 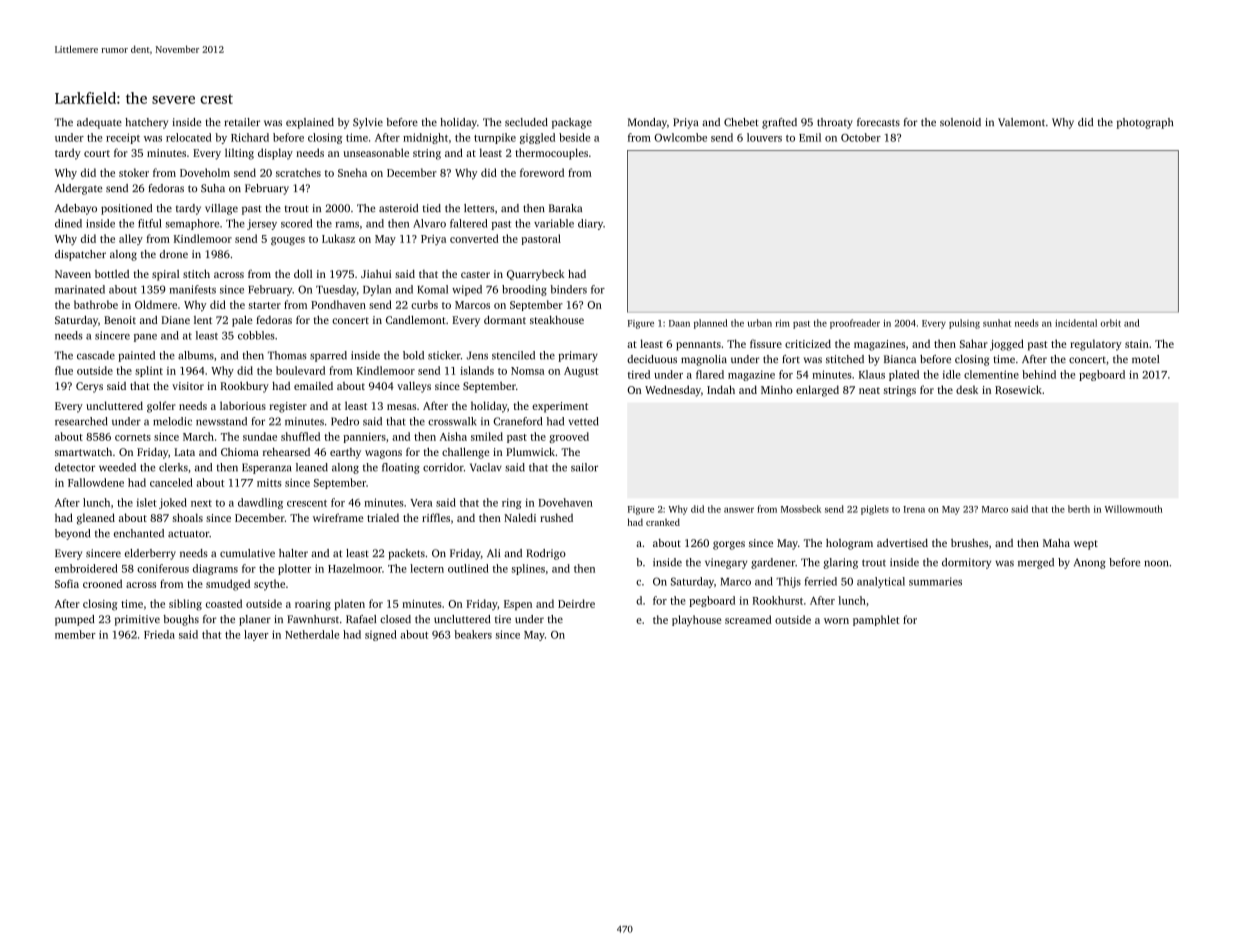 What do you see at coordinates (652, 359) in the document?
I see `deciduous` at bounding box center [652, 359].
